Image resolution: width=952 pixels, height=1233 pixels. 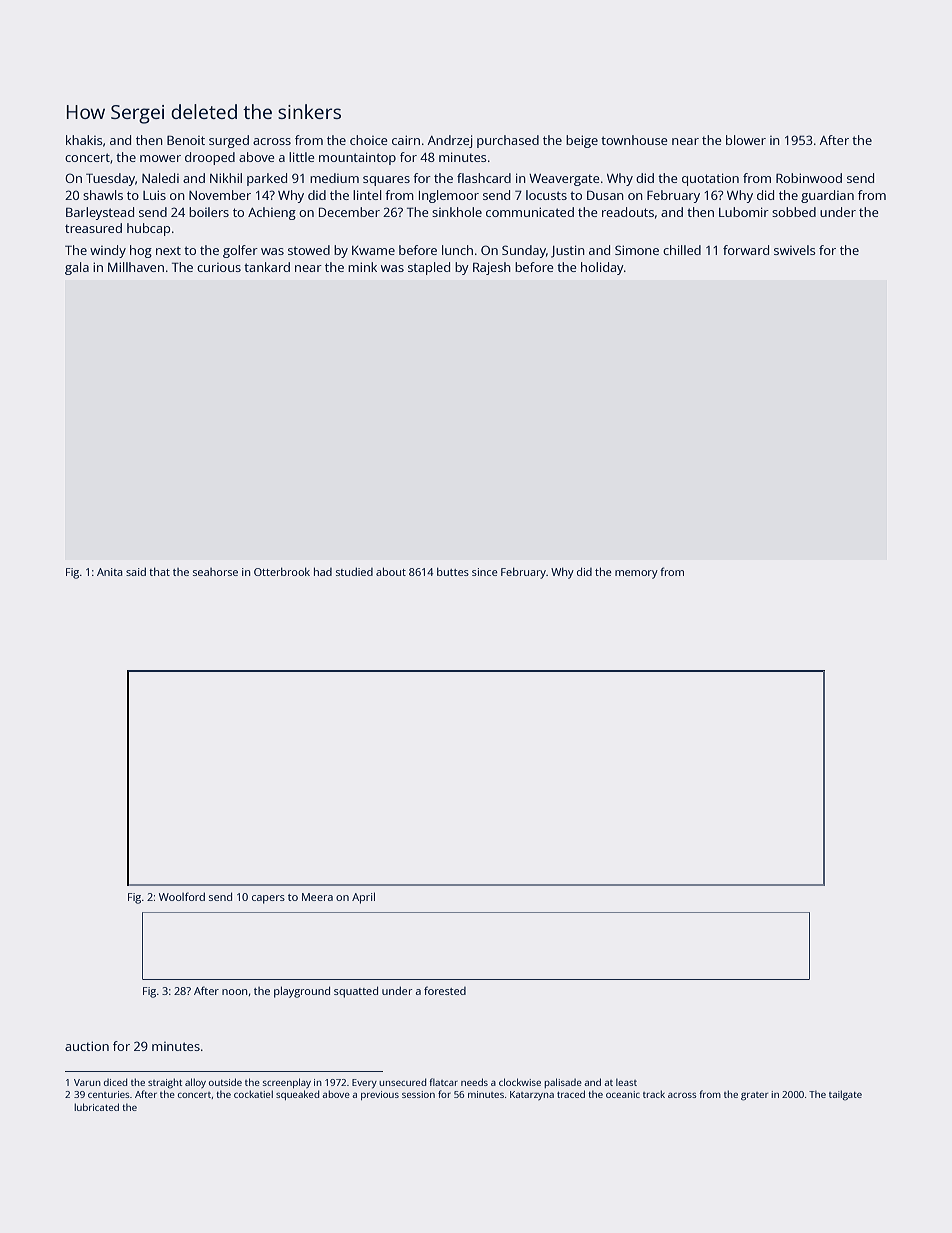 I want to click on surged, so click(x=229, y=141).
